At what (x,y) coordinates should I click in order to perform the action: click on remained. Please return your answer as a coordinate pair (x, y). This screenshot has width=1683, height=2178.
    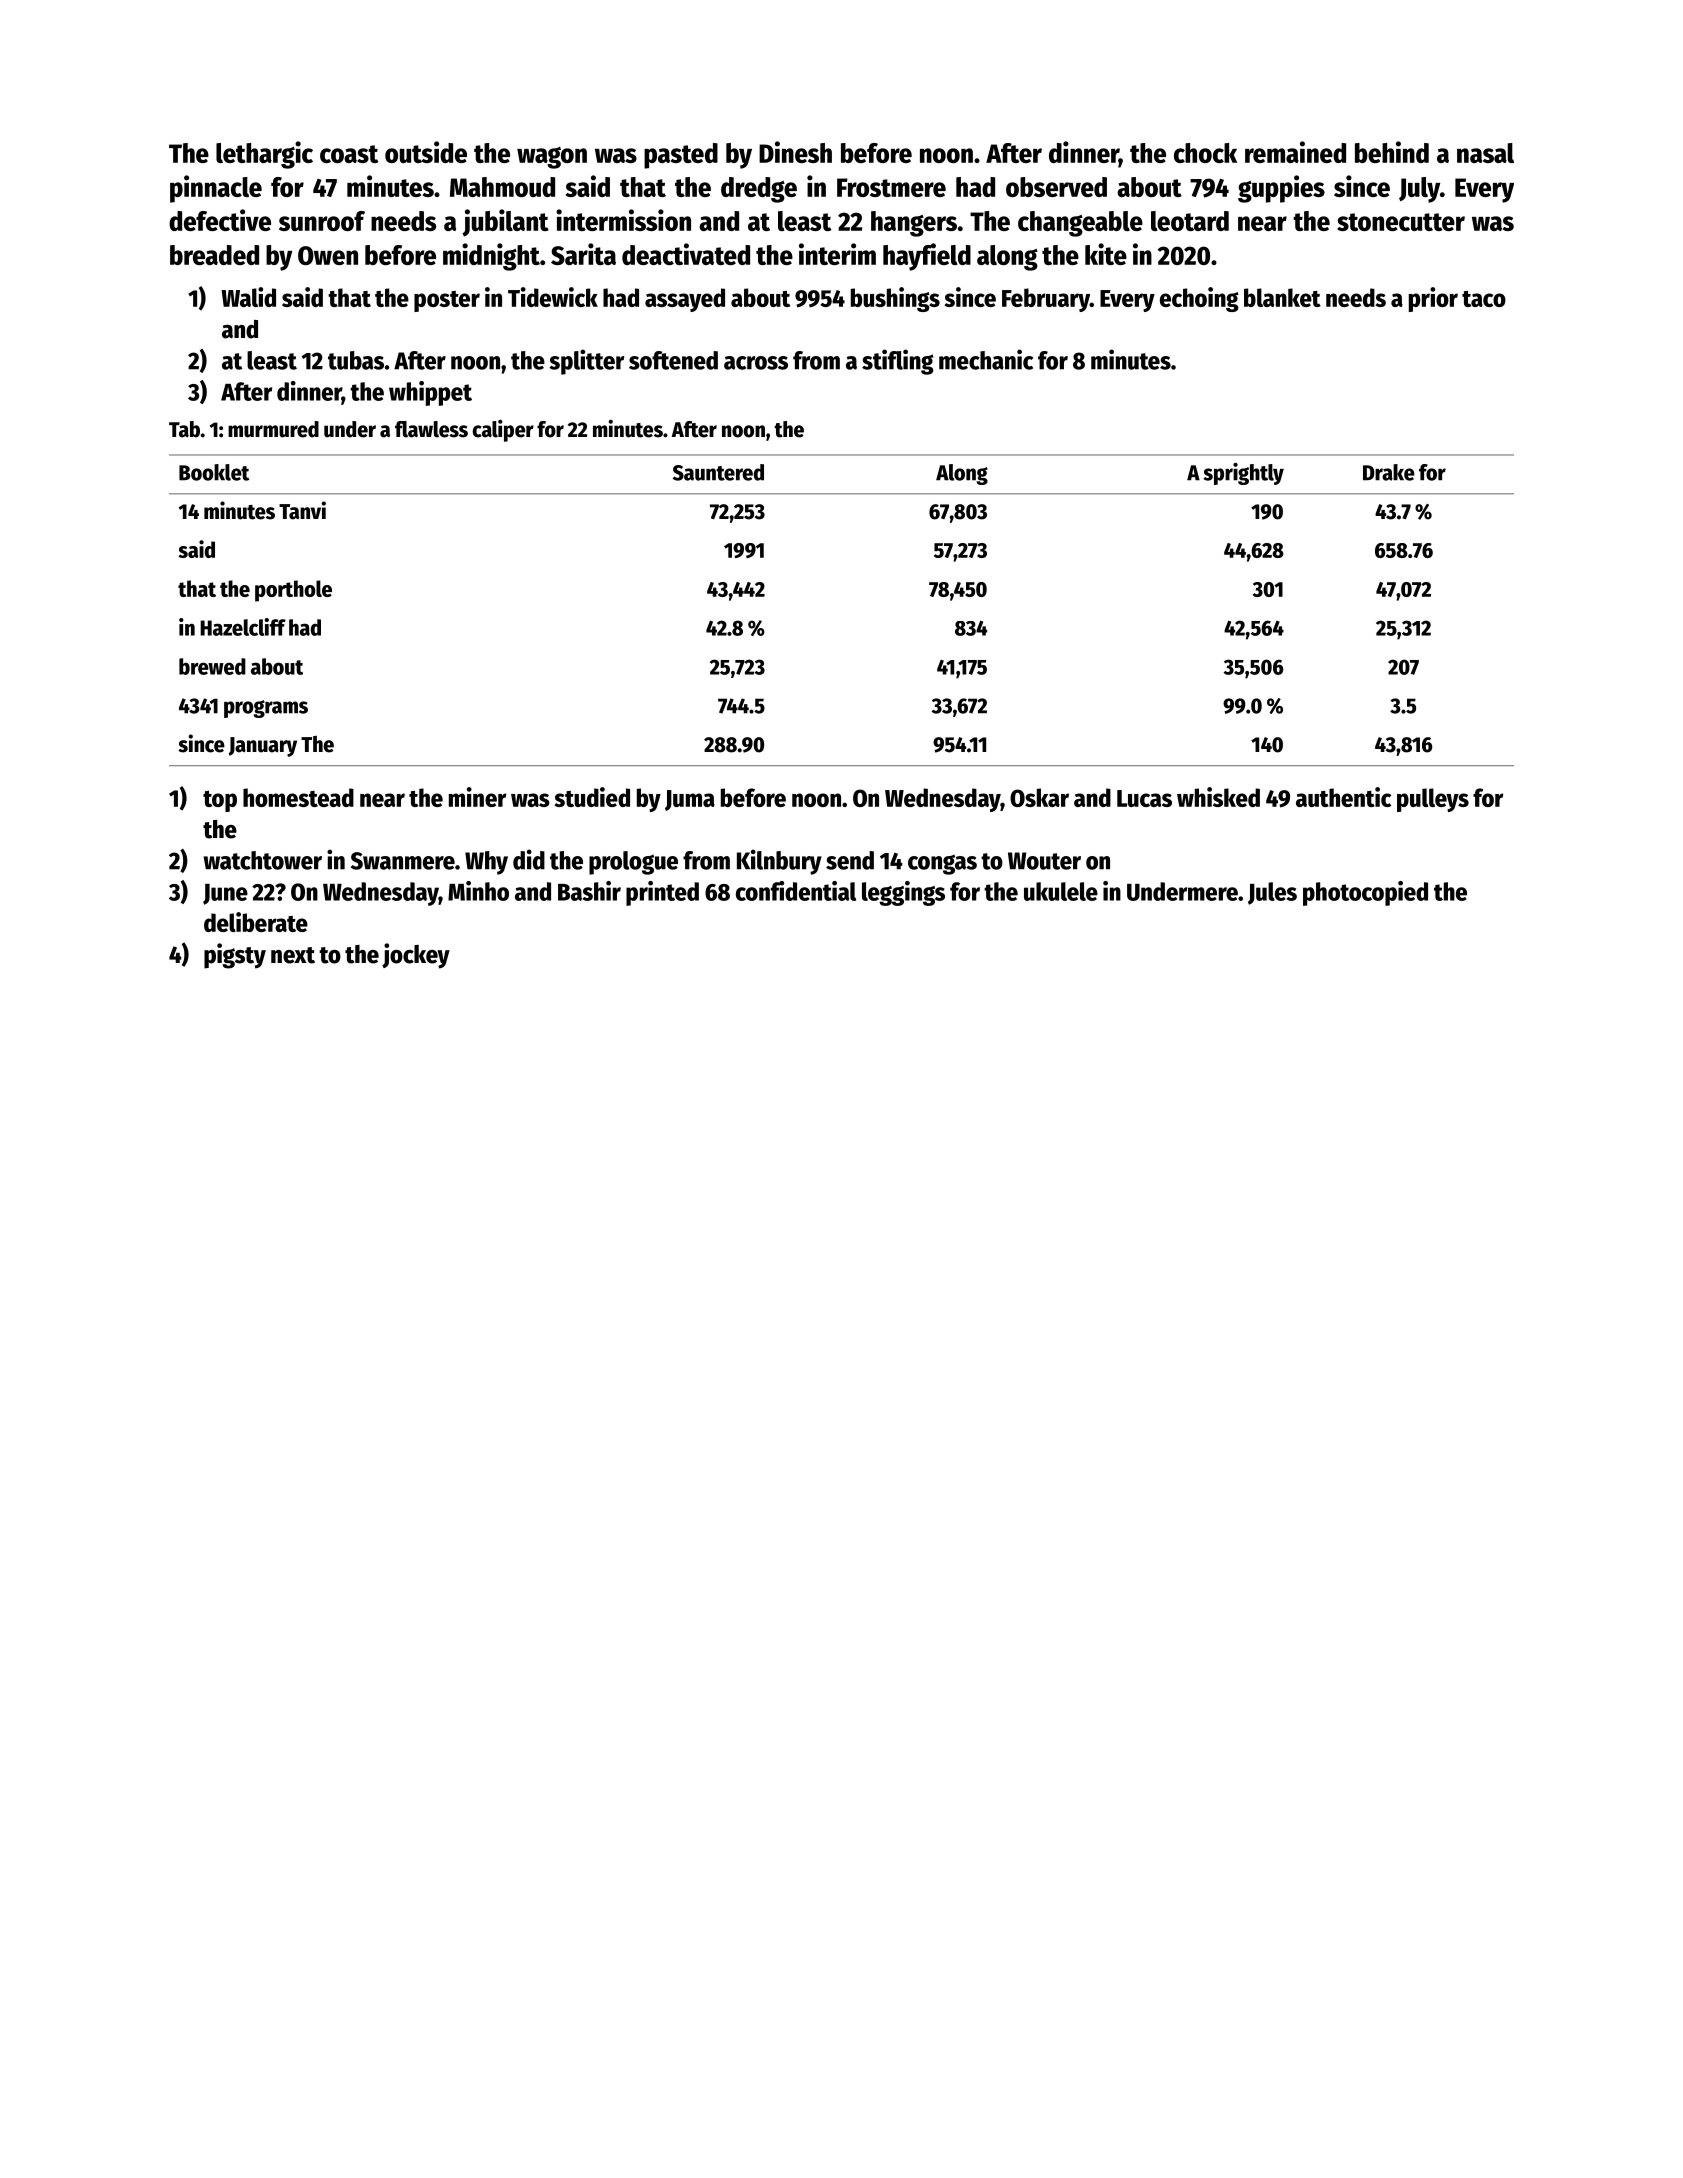
    Looking at the image, I should click on (1295, 152).
